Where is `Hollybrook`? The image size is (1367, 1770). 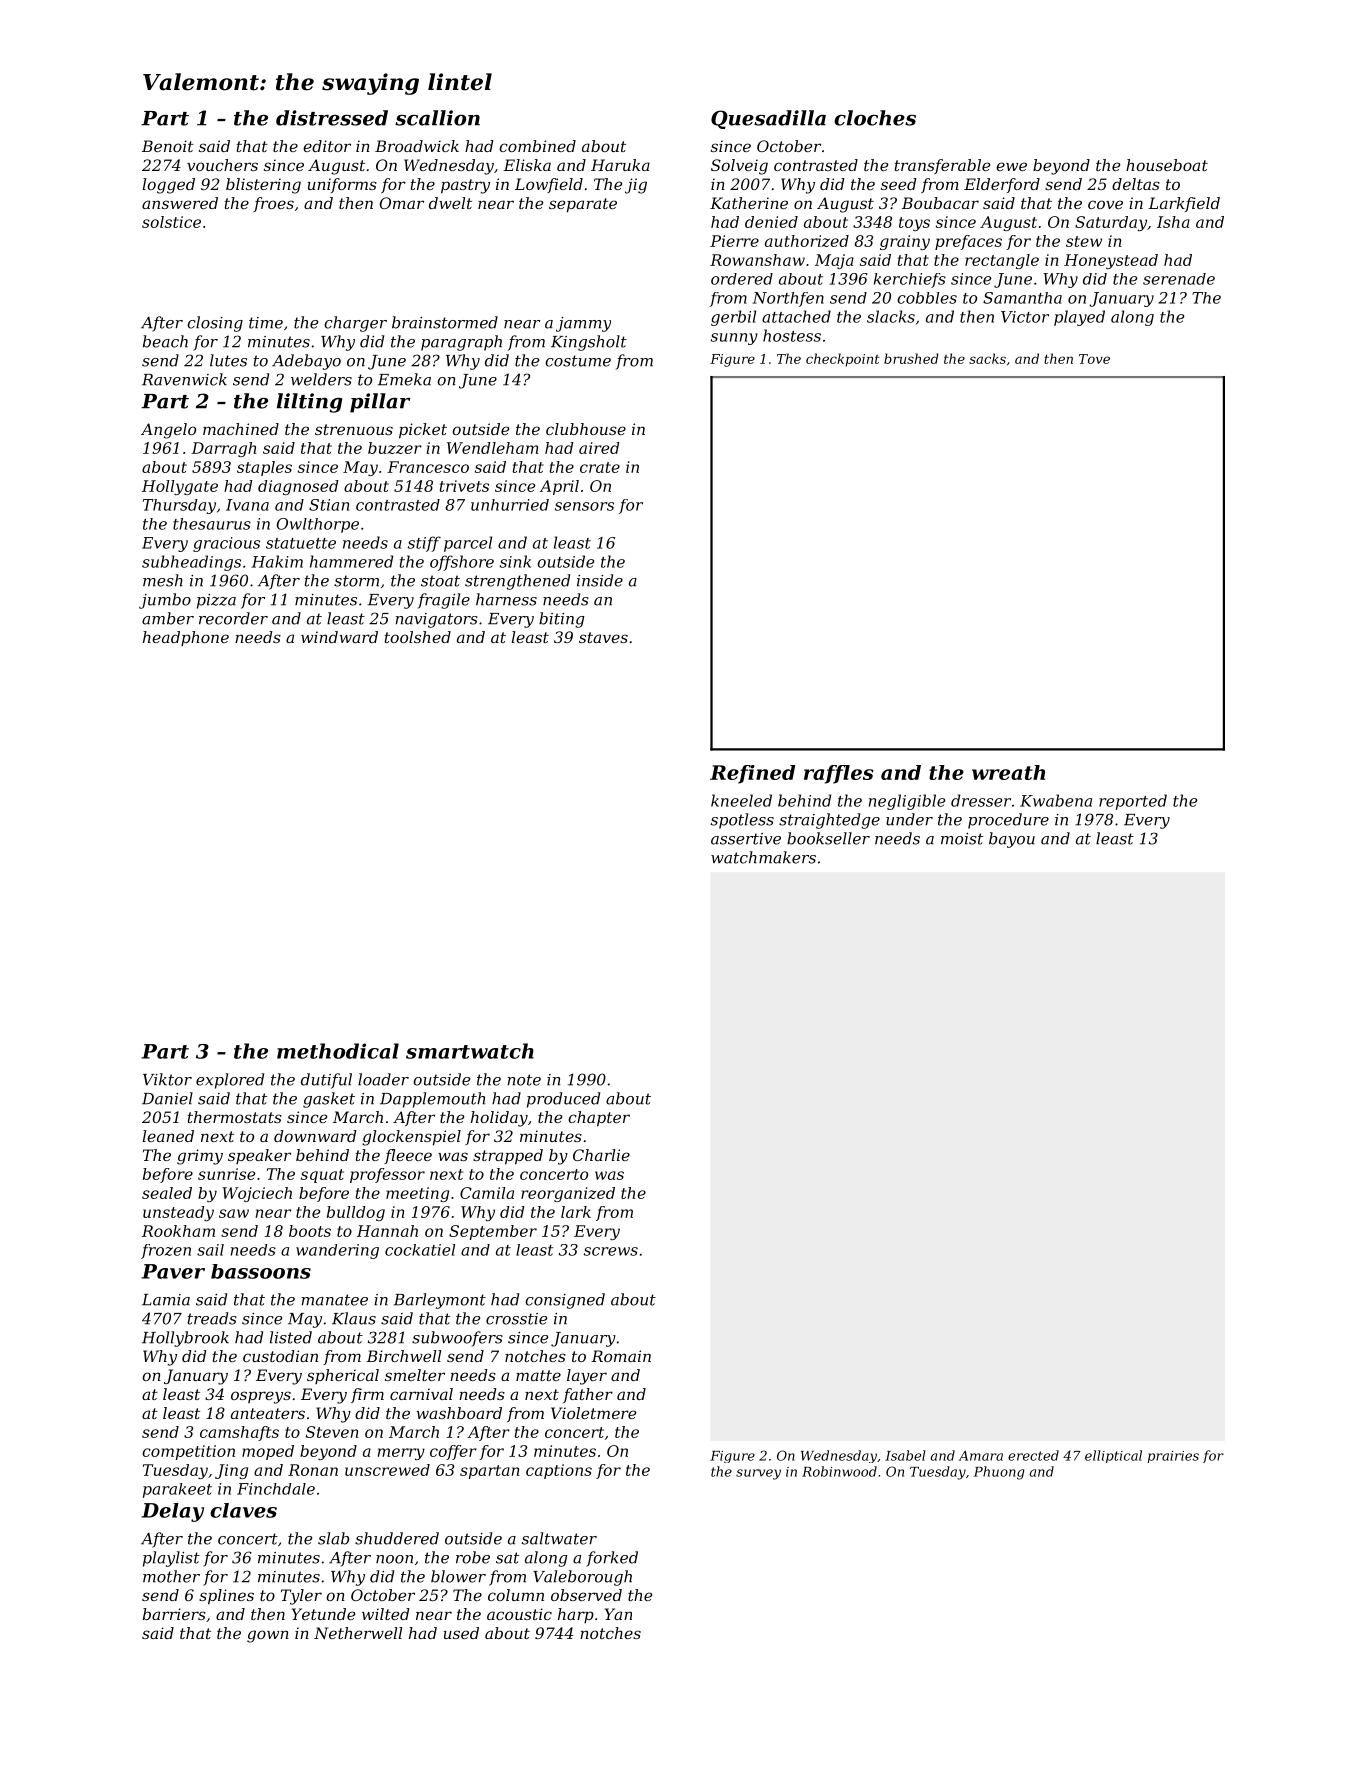 Hollybrook is located at coordinates (185, 1339).
